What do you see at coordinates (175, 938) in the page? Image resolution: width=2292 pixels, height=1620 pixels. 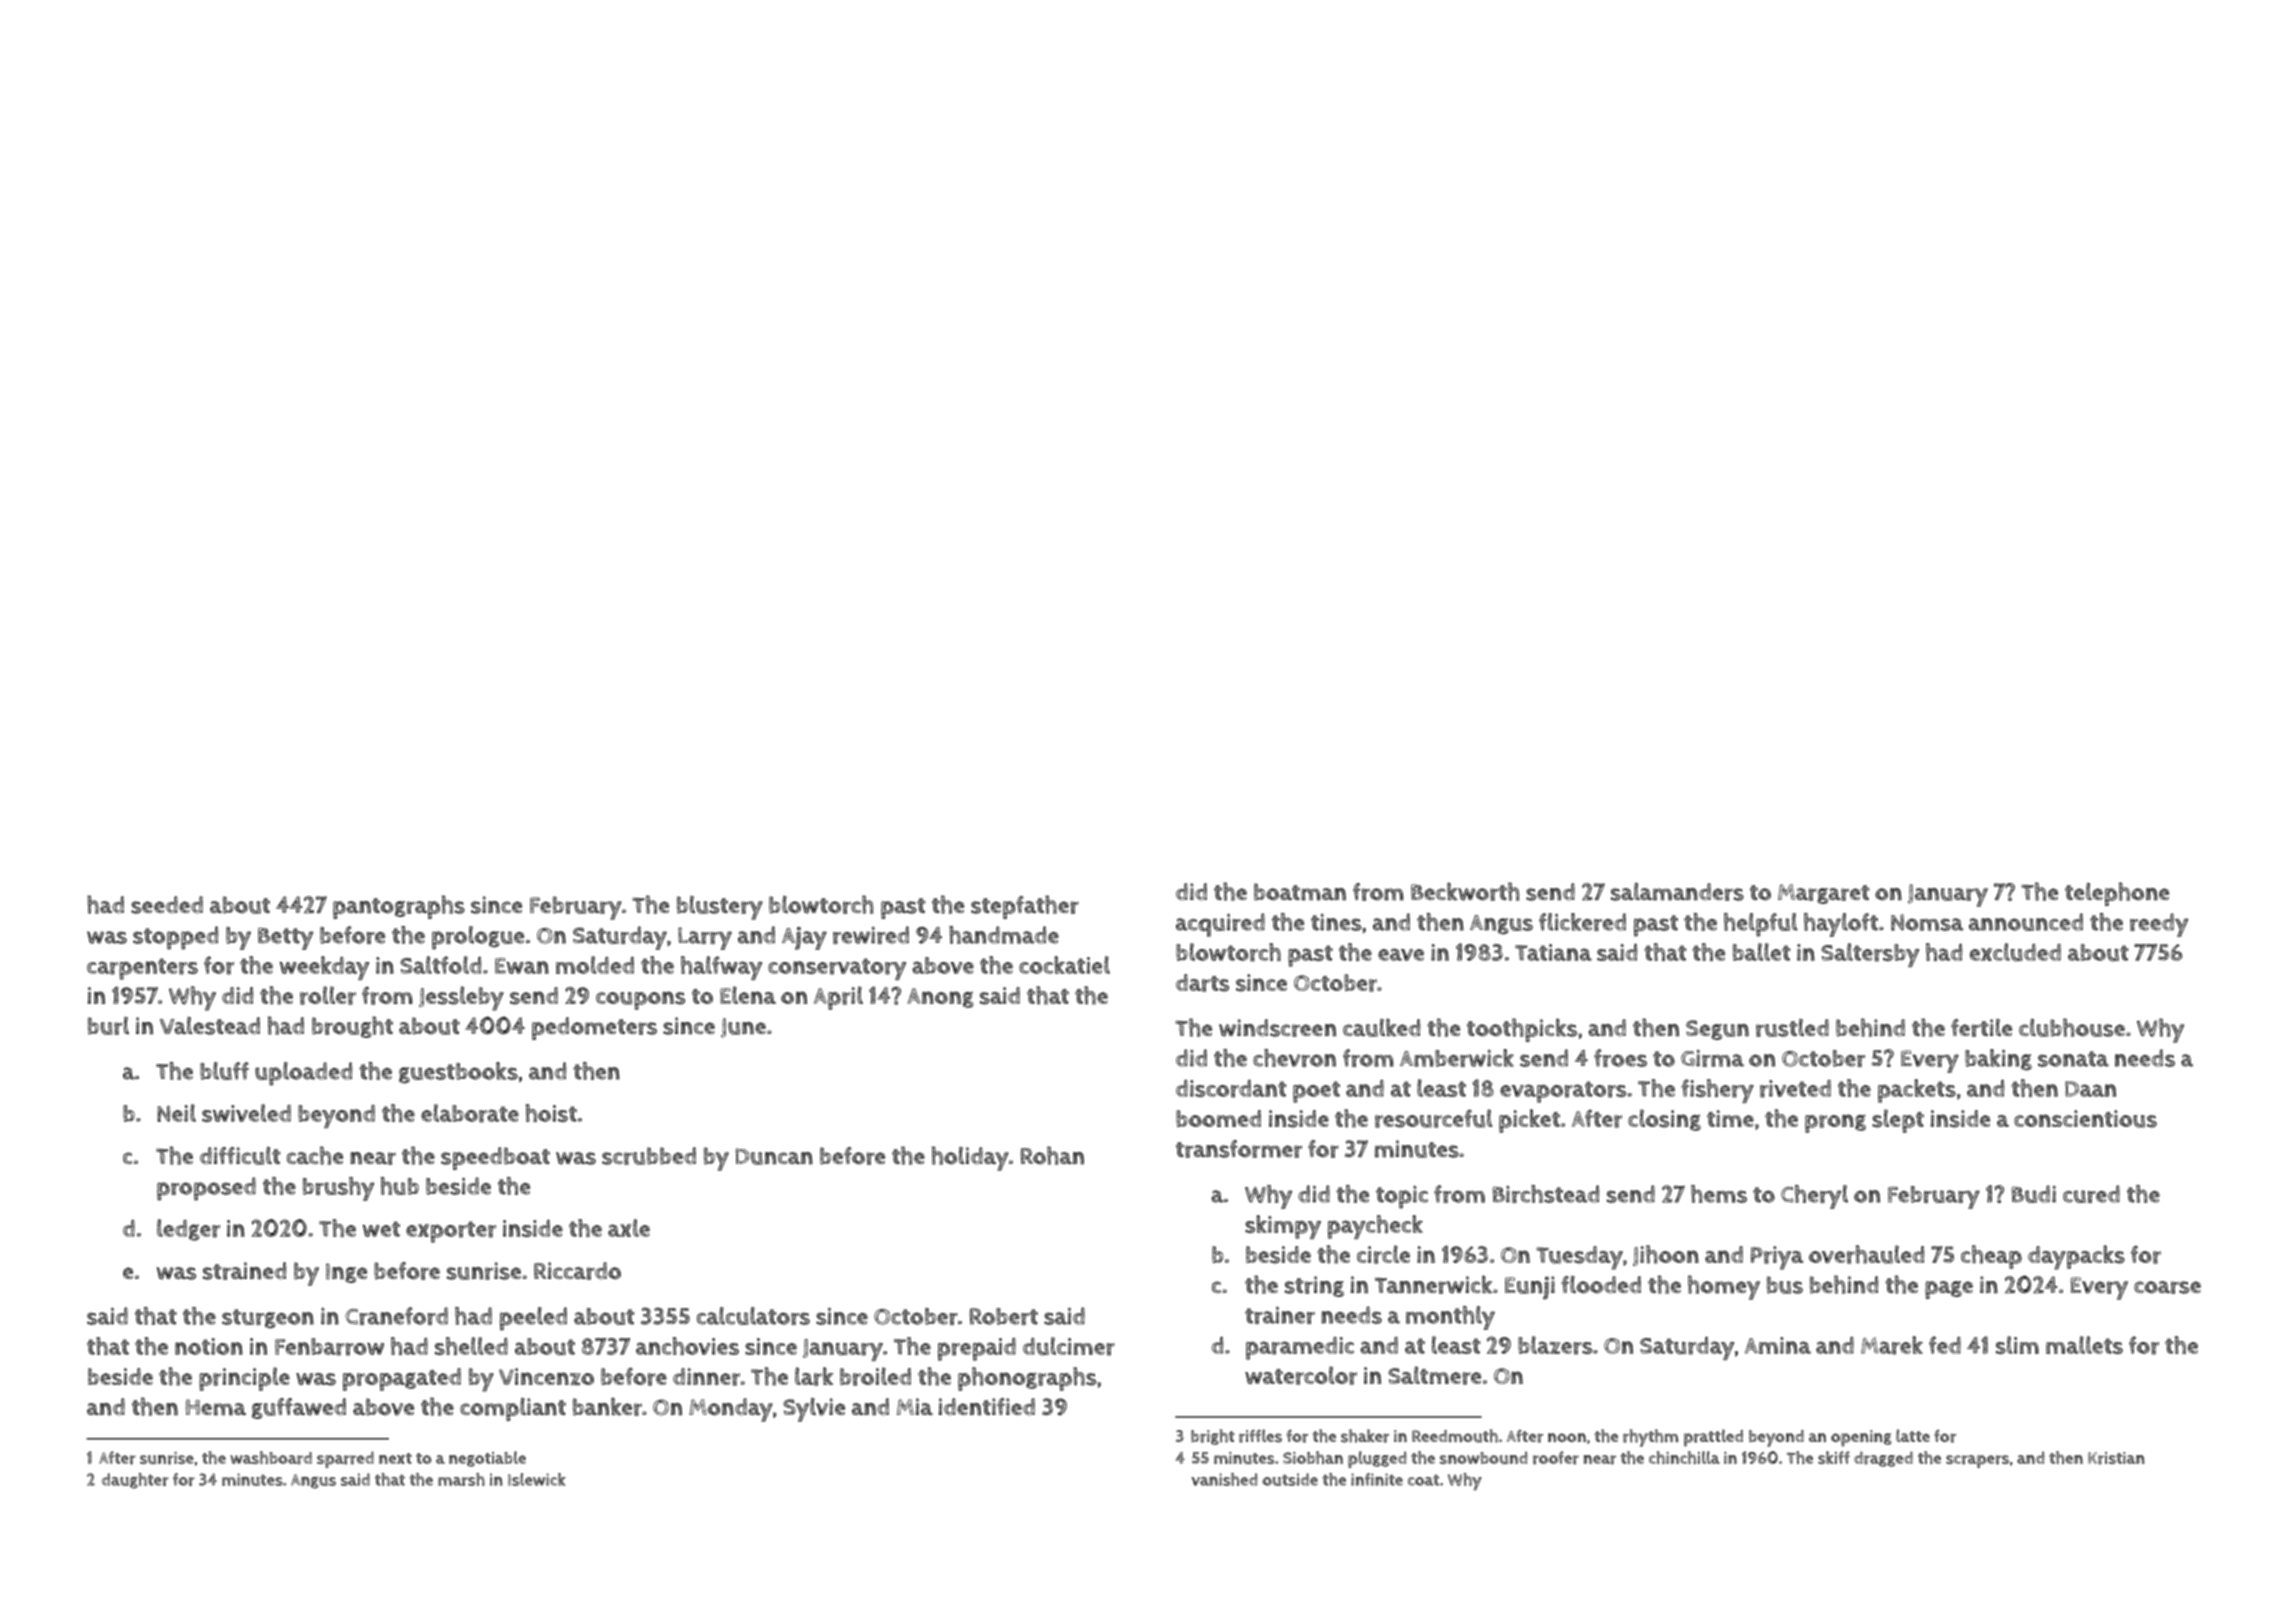 I see `stopped` at bounding box center [175, 938].
